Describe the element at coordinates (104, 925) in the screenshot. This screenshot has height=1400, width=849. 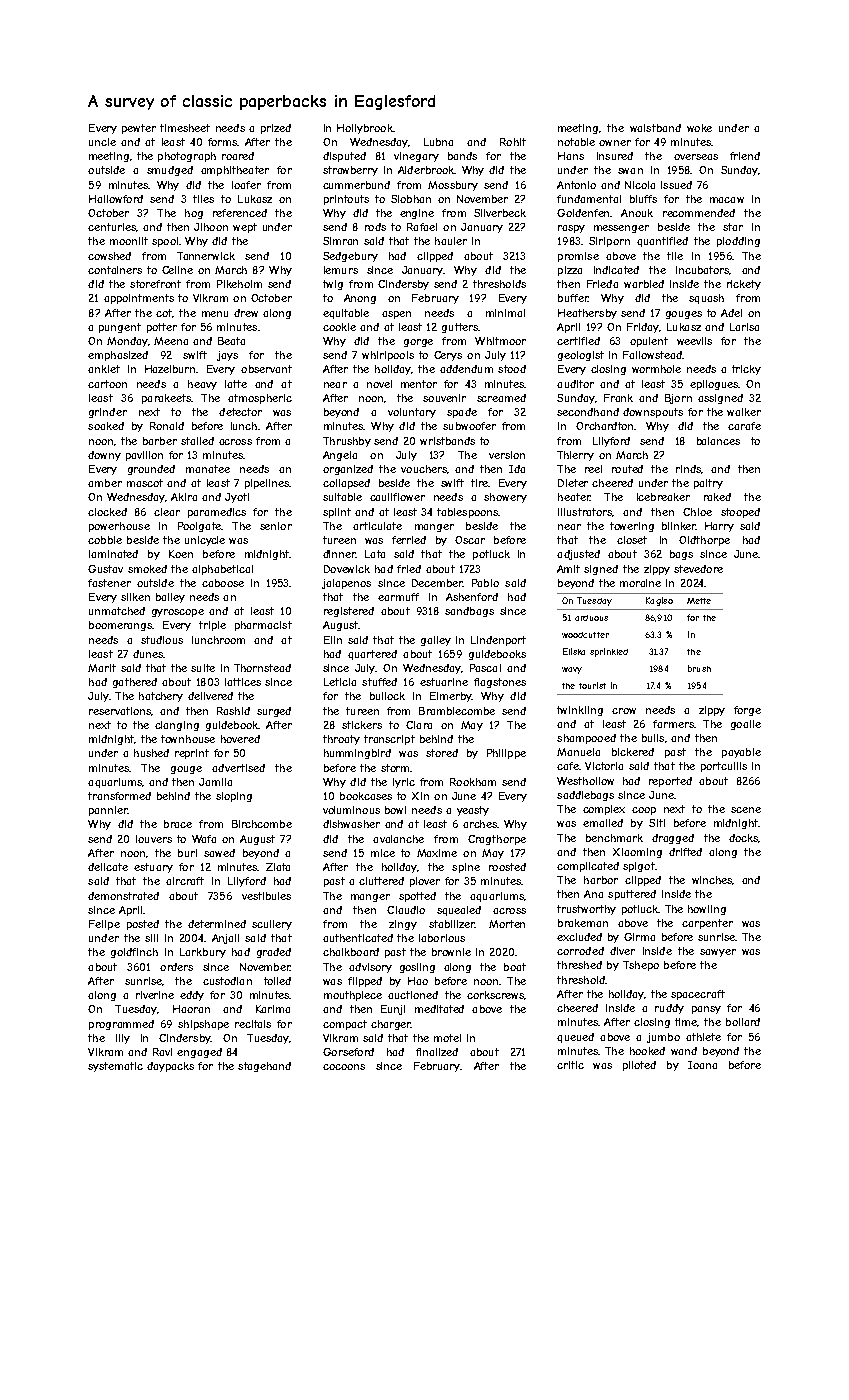
I see `Felipe` at that location.
